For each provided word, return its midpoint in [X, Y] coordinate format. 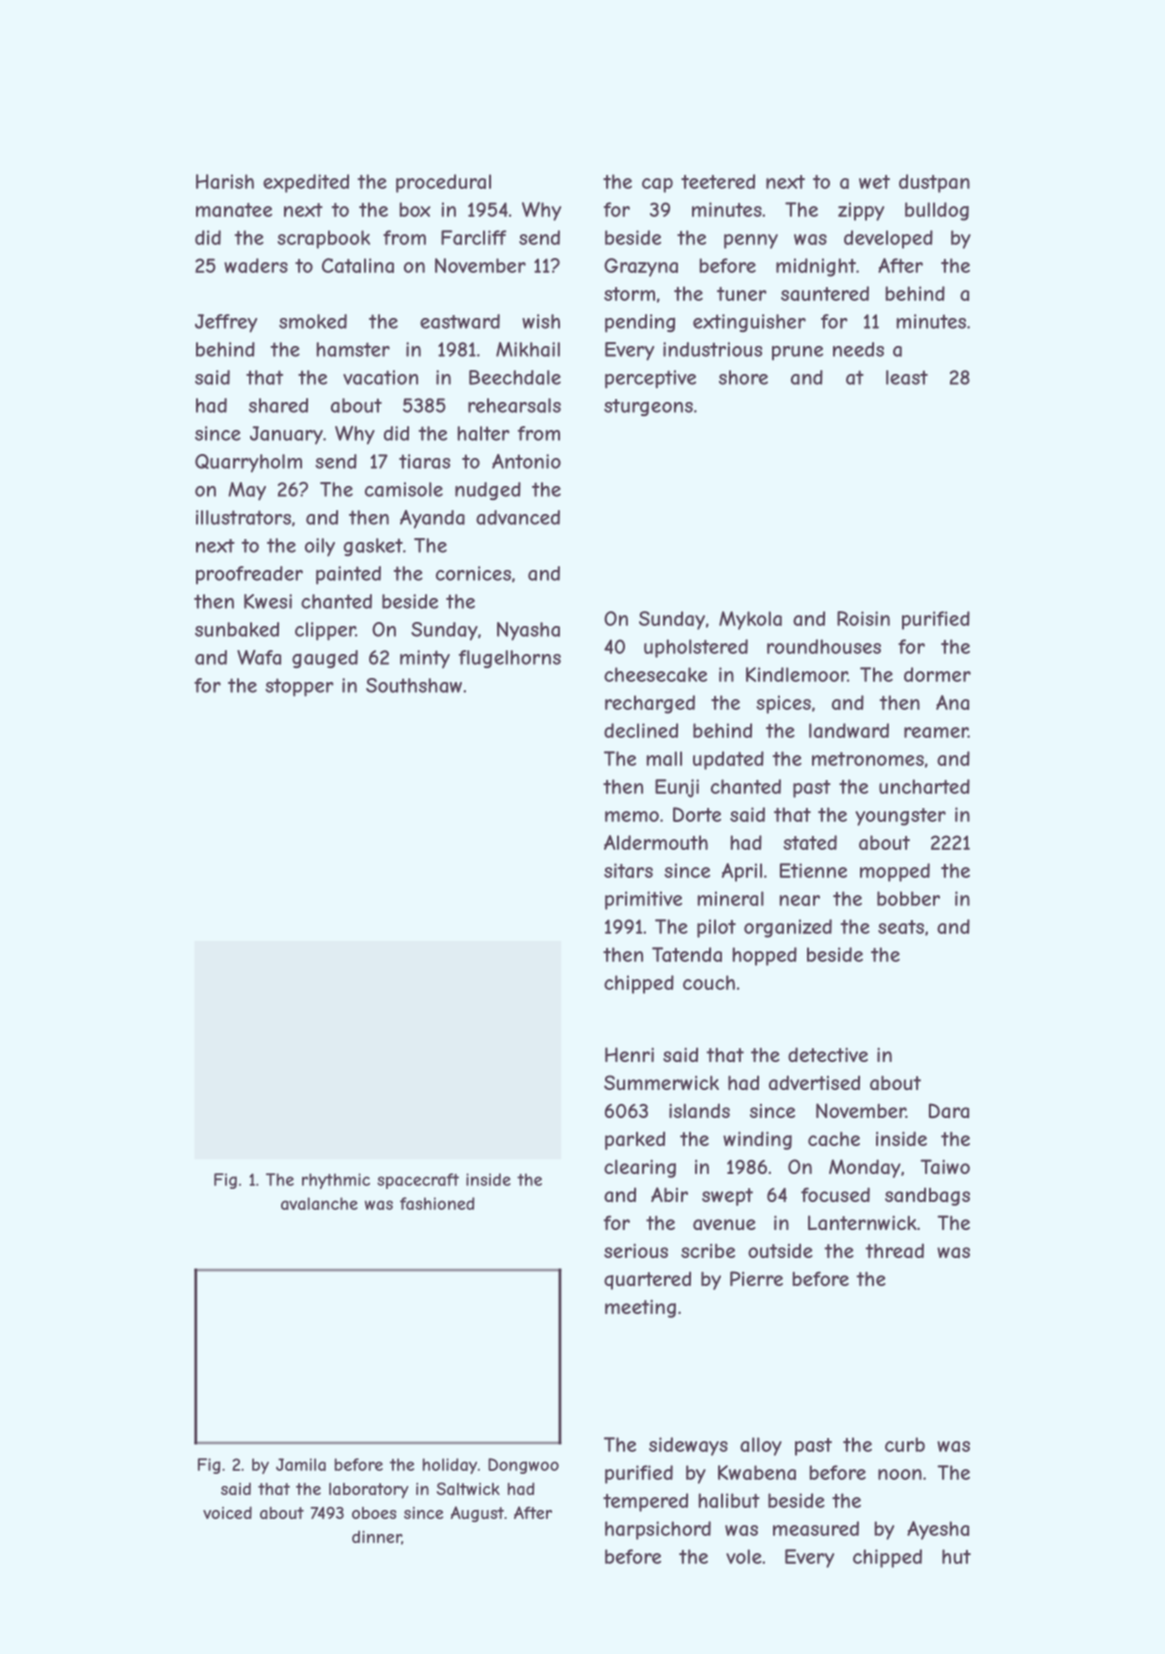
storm [629, 294]
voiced [227, 1512]
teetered [718, 181]
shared [278, 405]
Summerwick [661, 1082]
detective [828, 1054]
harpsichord [658, 1530]
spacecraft [418, 1181]
